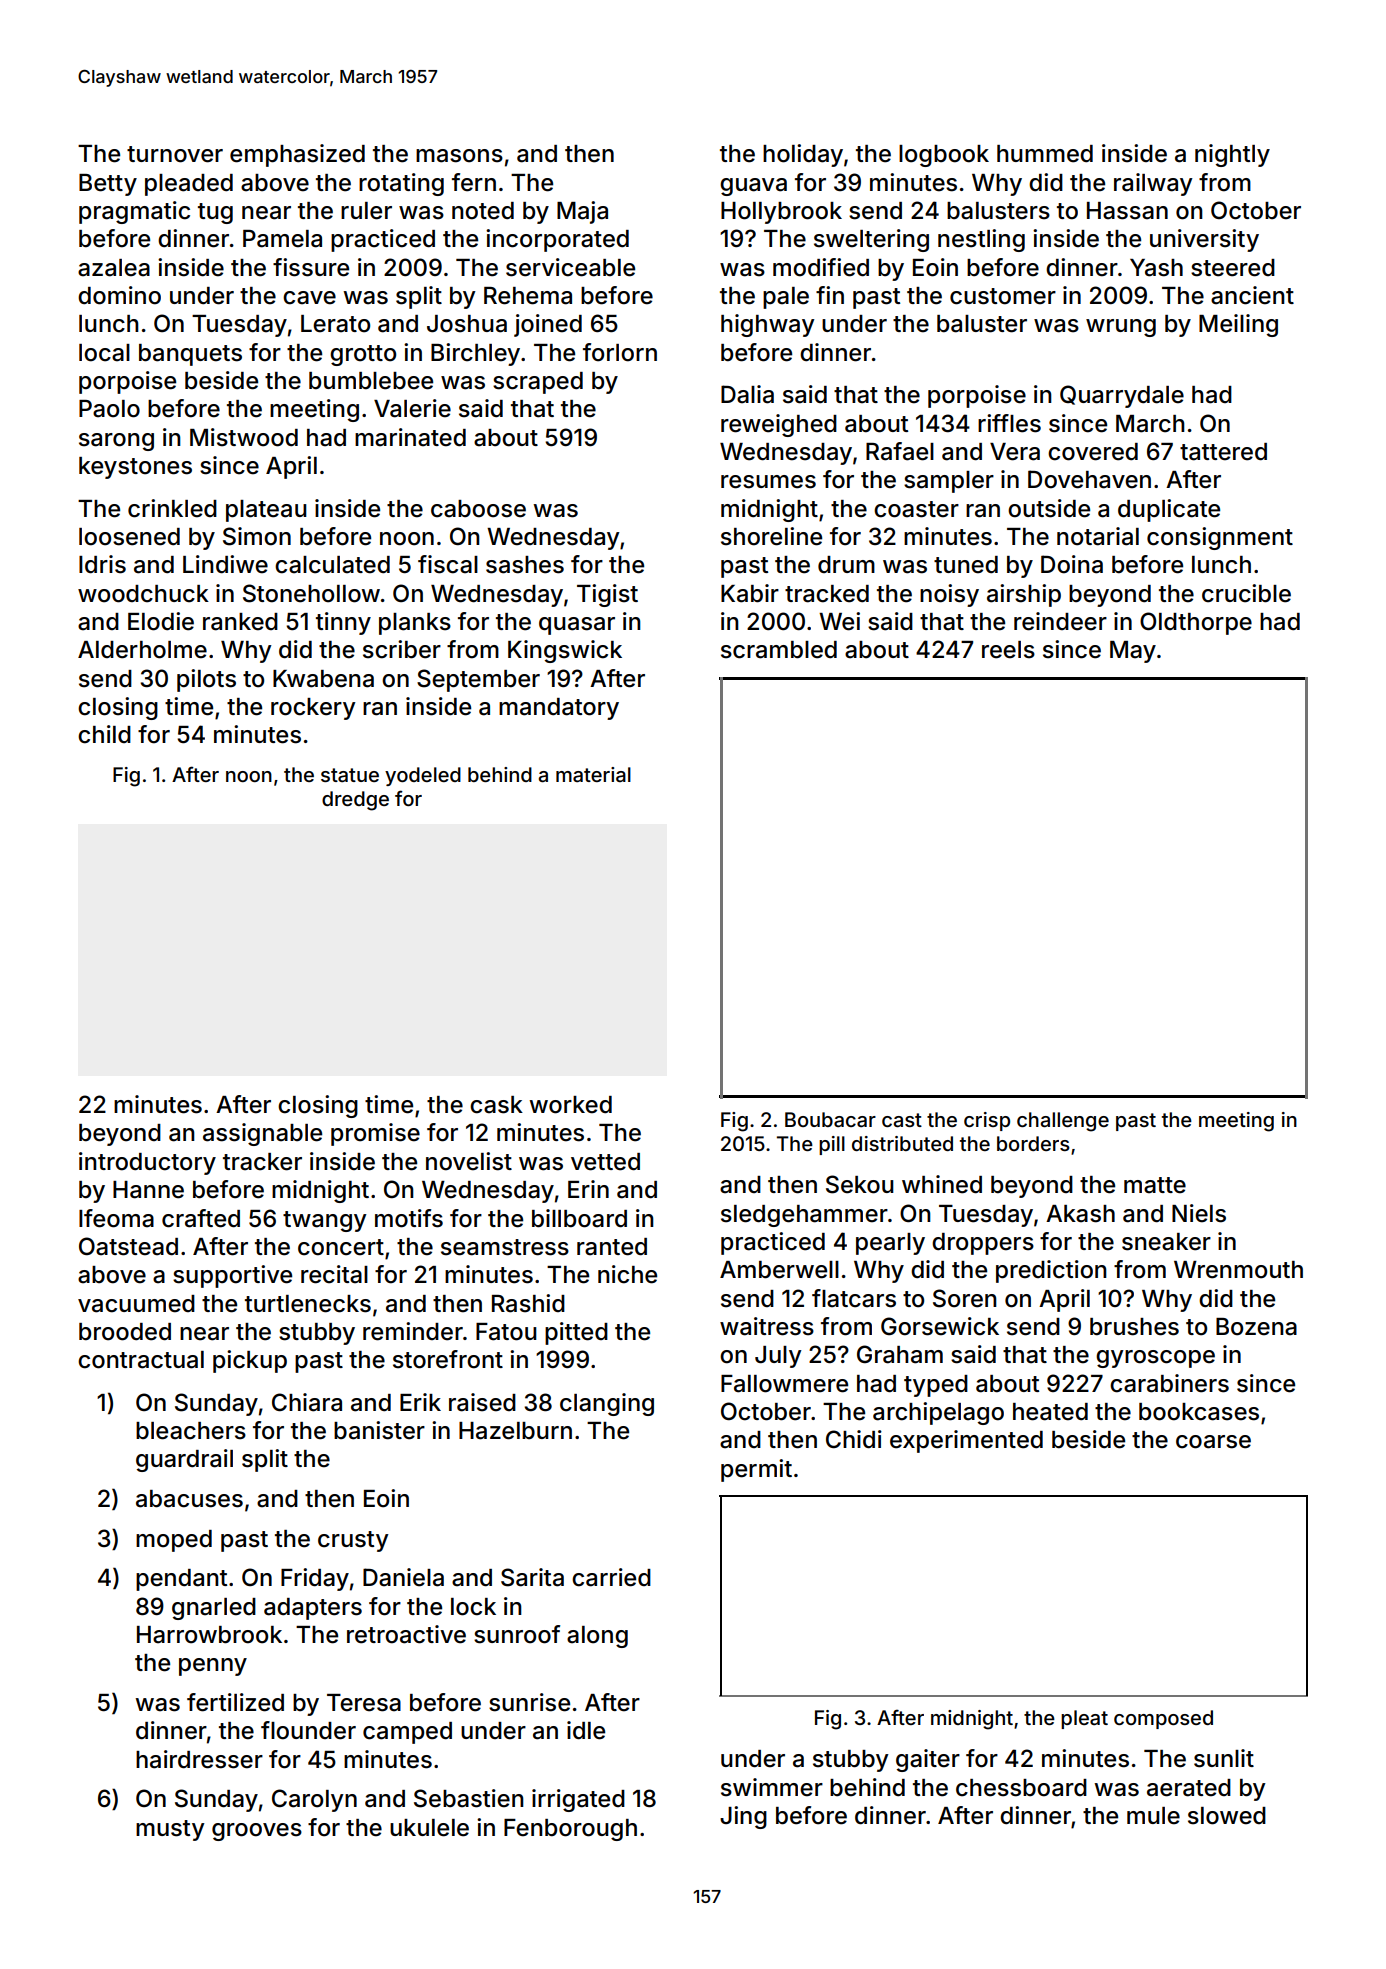 Image resolution: width=1386 pixels, height=1969 pixels. I want to click on supportive, so click(232, 1276).
